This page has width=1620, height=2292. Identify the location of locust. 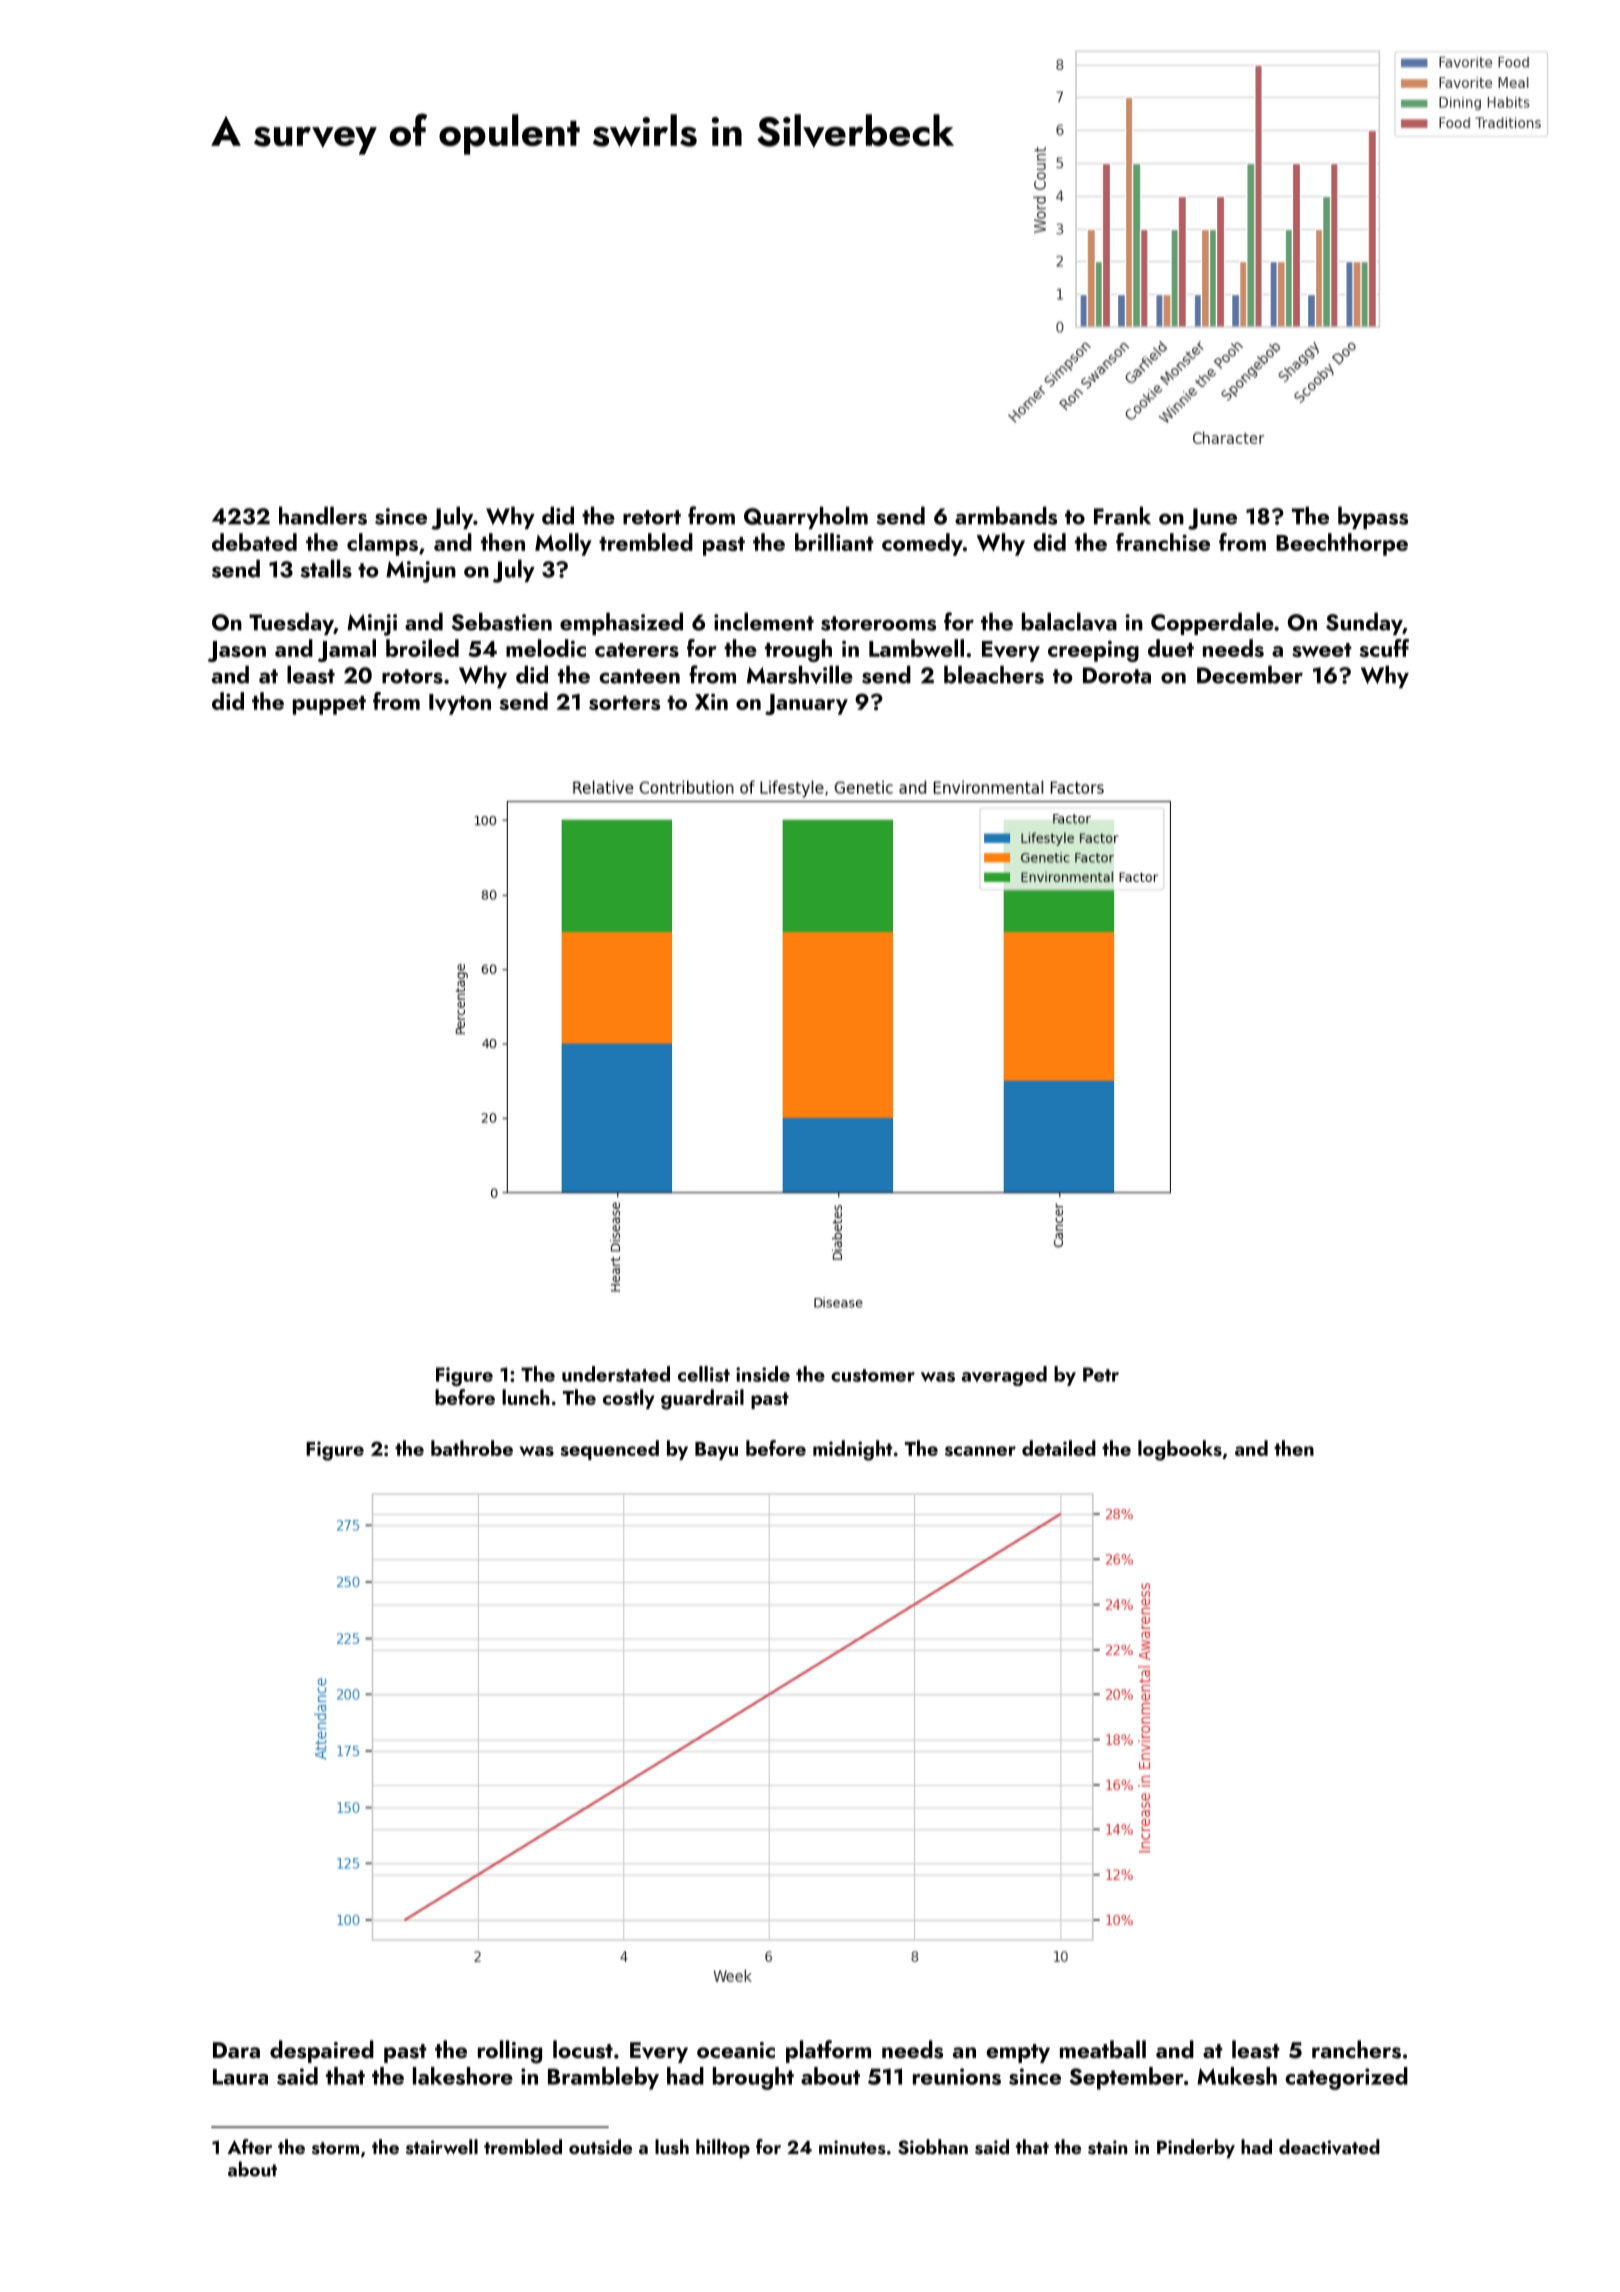
(583, 2049).
